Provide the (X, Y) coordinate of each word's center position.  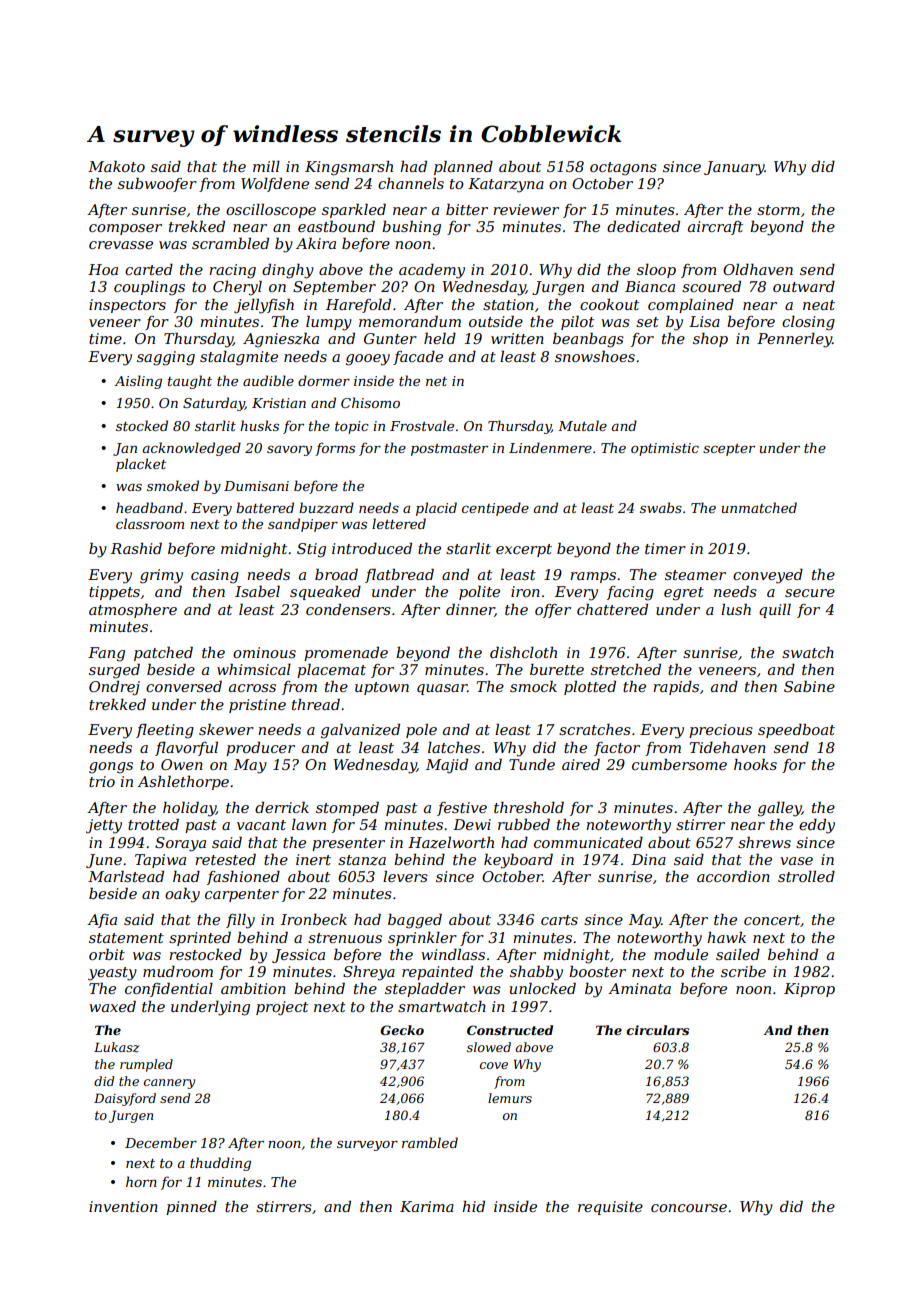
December (161, 1142)
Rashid (136, 548)
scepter (729, 450)
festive (462, 809)
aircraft (715, 228)
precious (721, 731)
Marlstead (126, 876)
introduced (372, 548)
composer (125, 229)
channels (411, 183)
